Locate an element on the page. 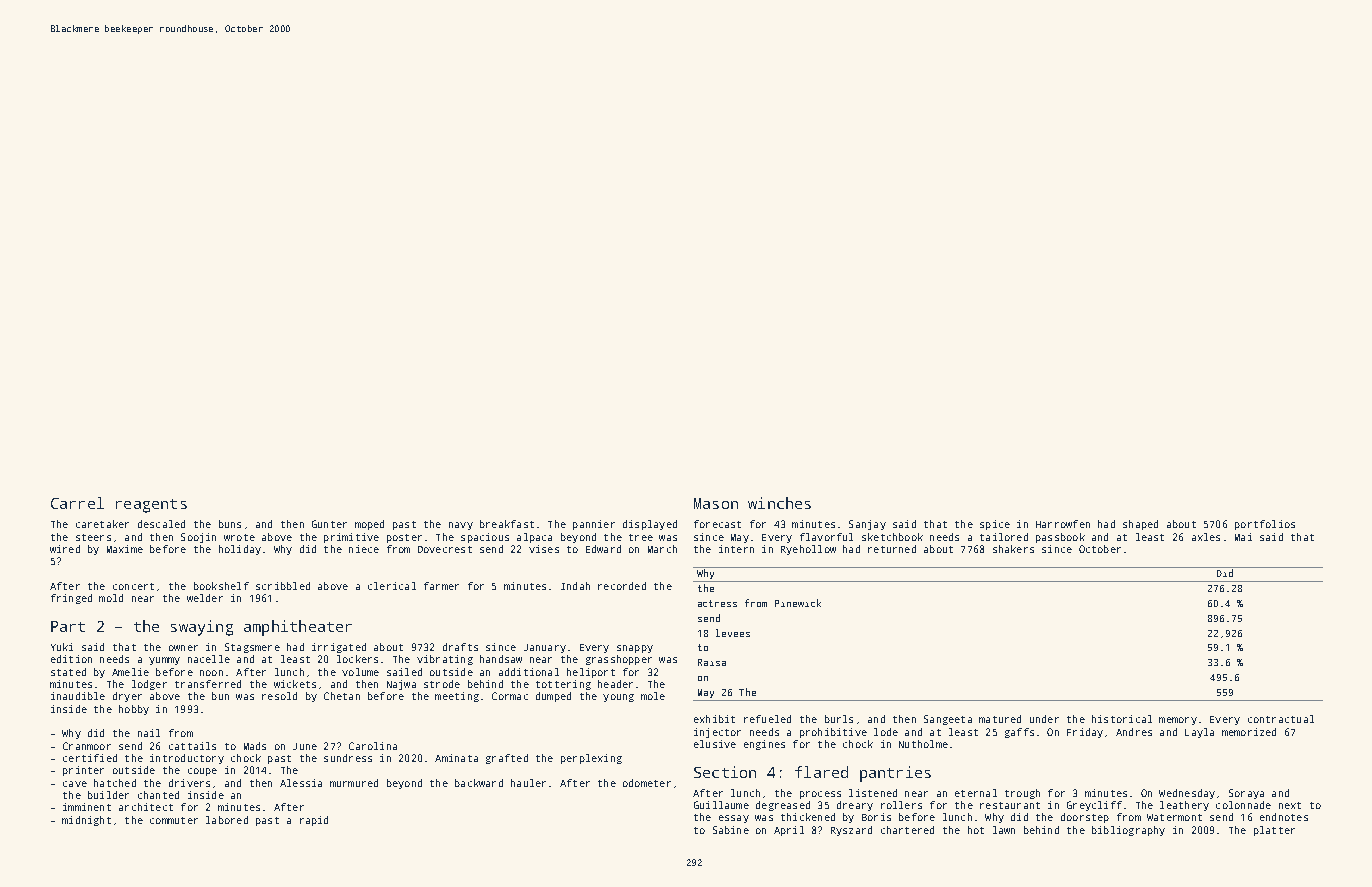 This image has width=1372, height=887. welder is located at coordinates (205, 598).
